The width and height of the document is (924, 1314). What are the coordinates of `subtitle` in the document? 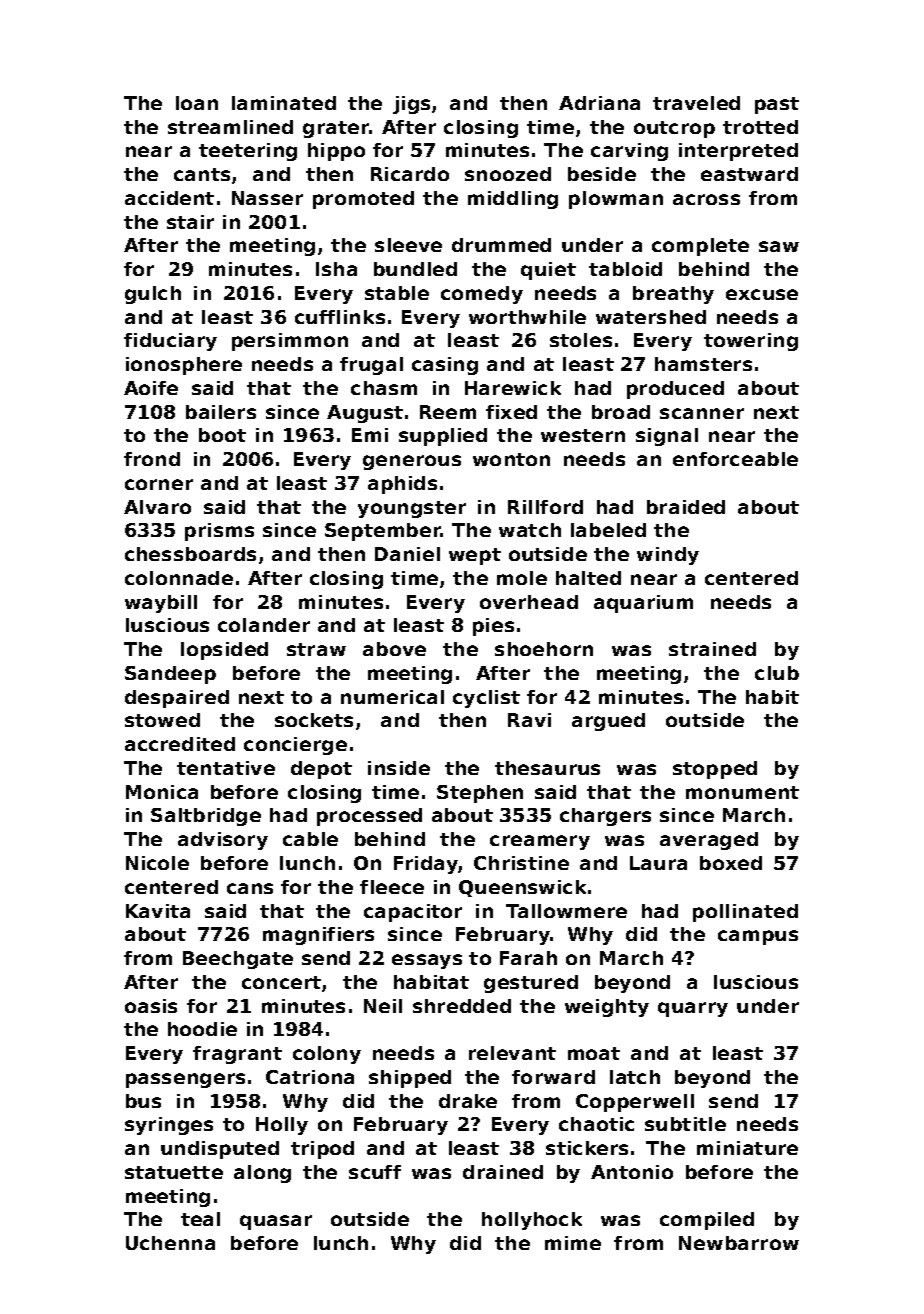 It's located at (685, 1124).
